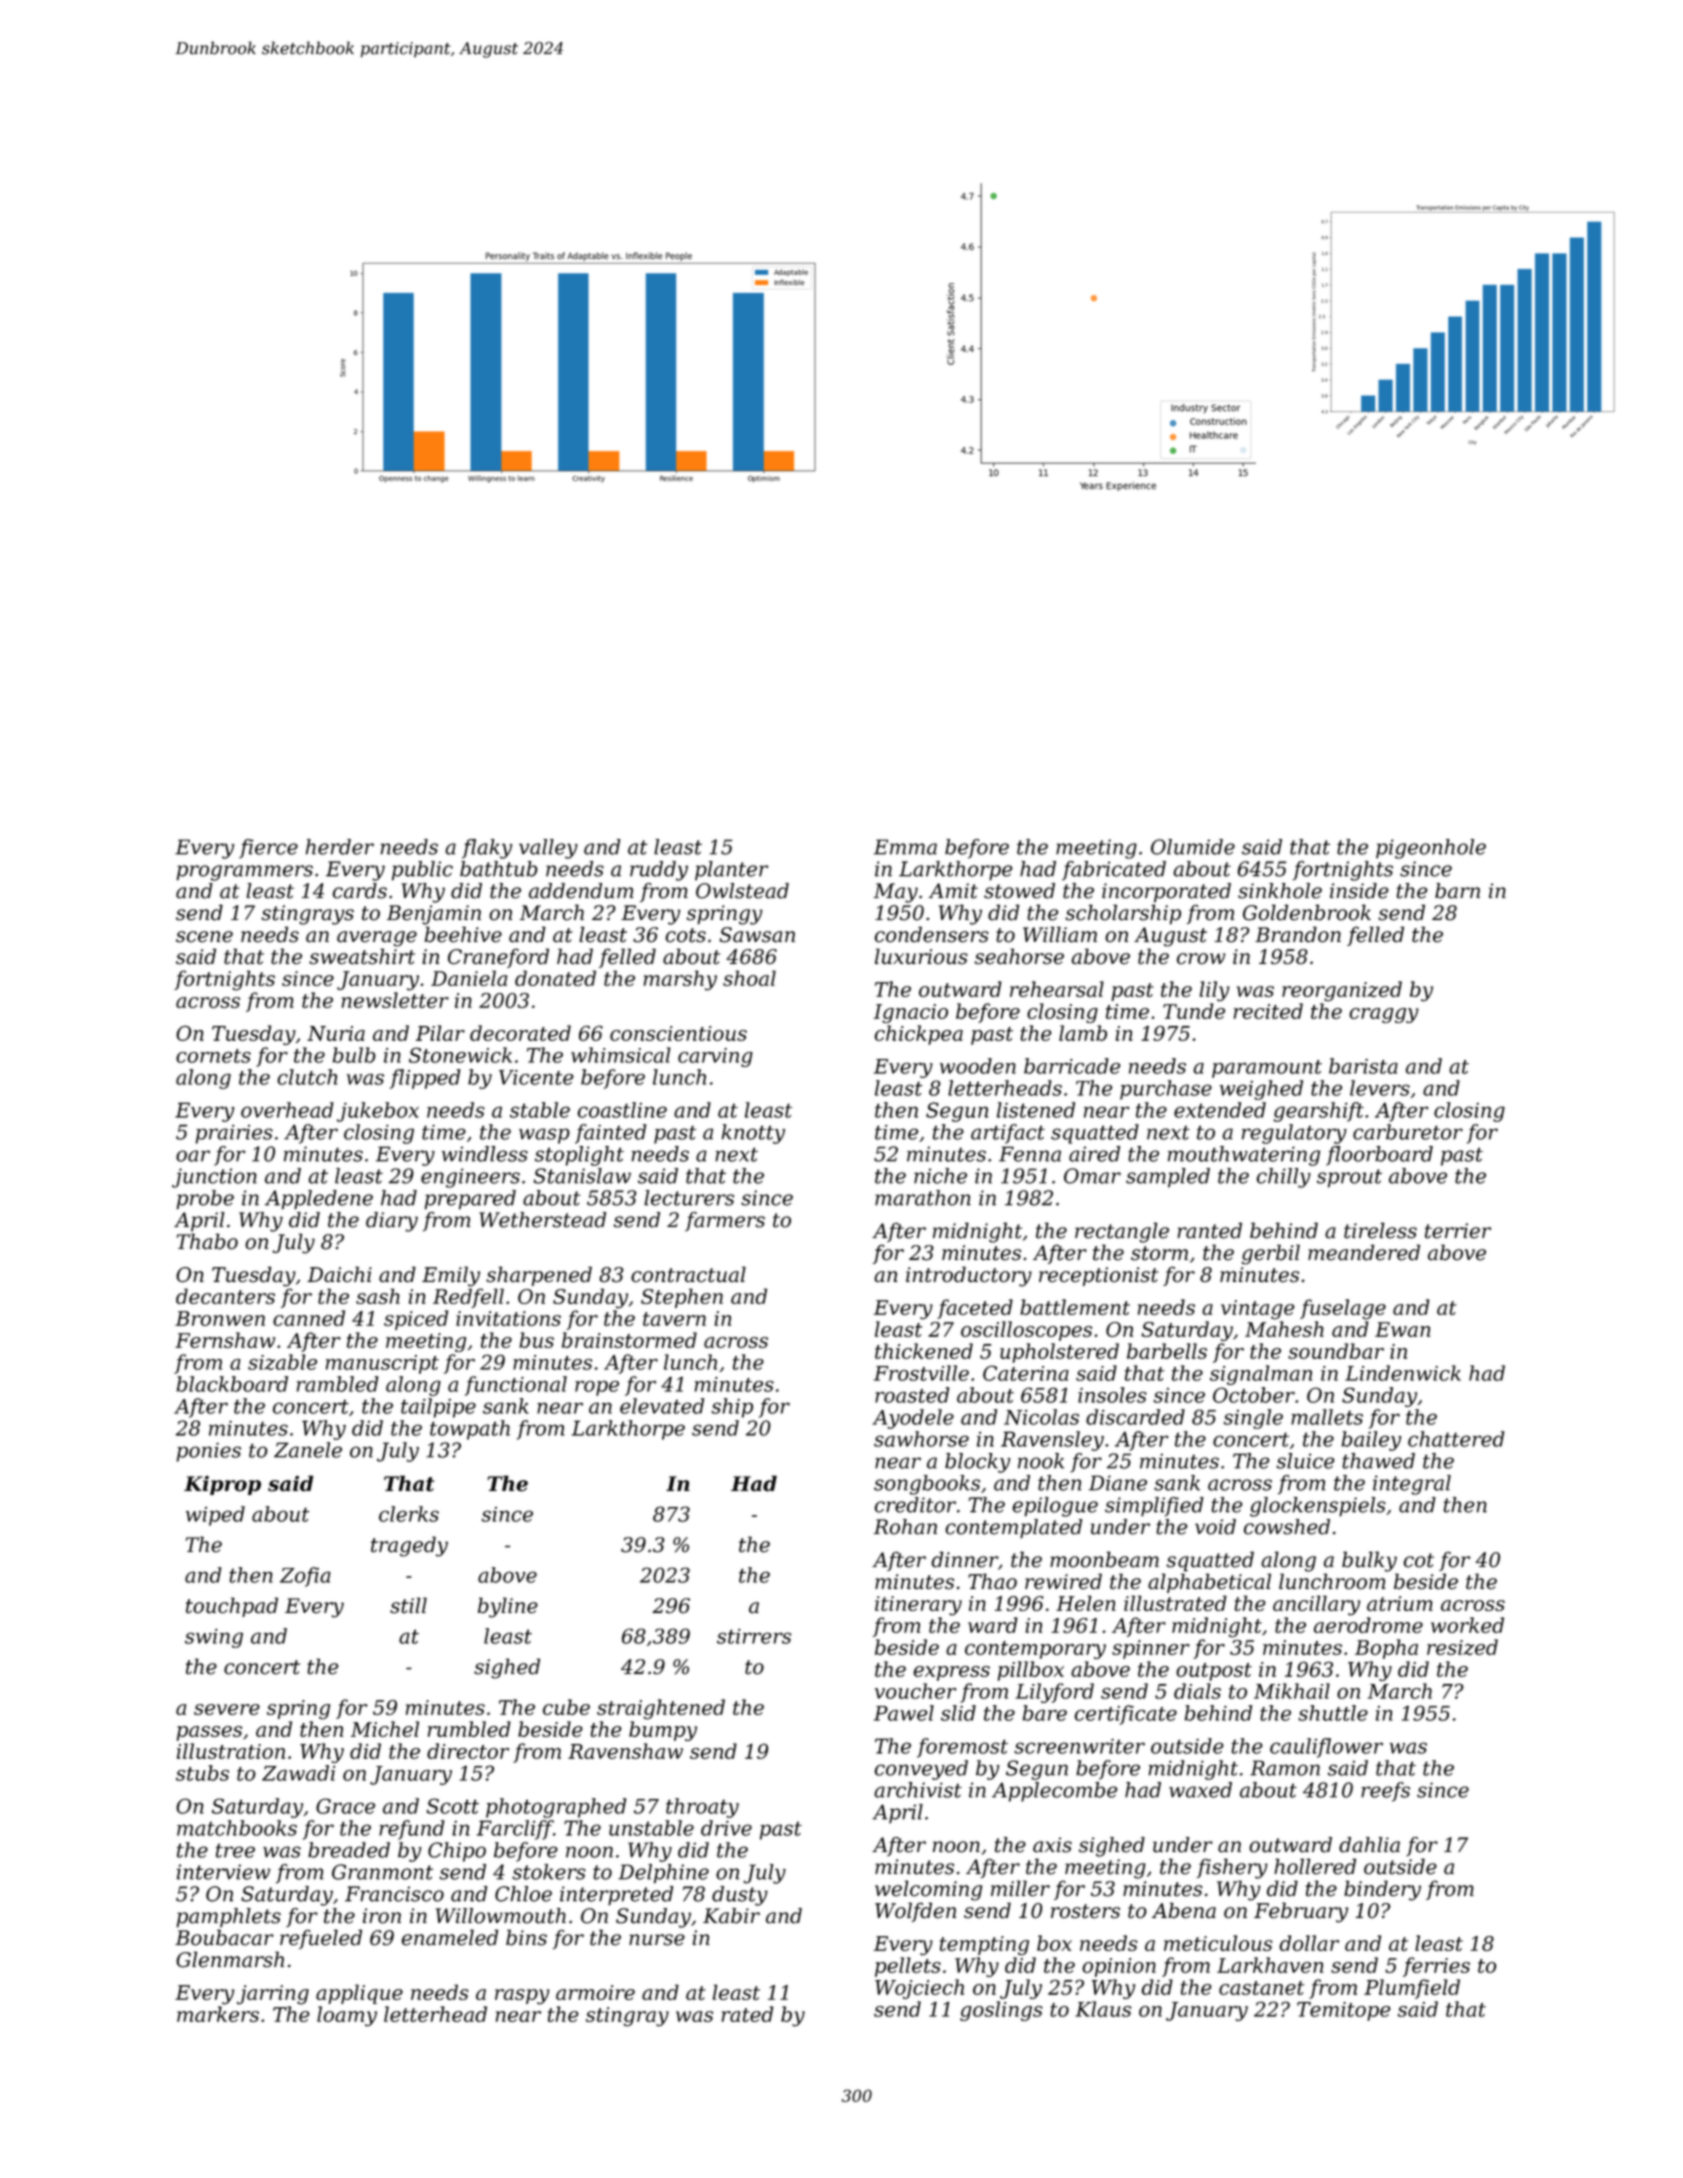 The width and height of the screenshot is (1683, 2178). Describe the element at coordinates (394, 1894) in the screenshot. I see `Francisco` at that location.
